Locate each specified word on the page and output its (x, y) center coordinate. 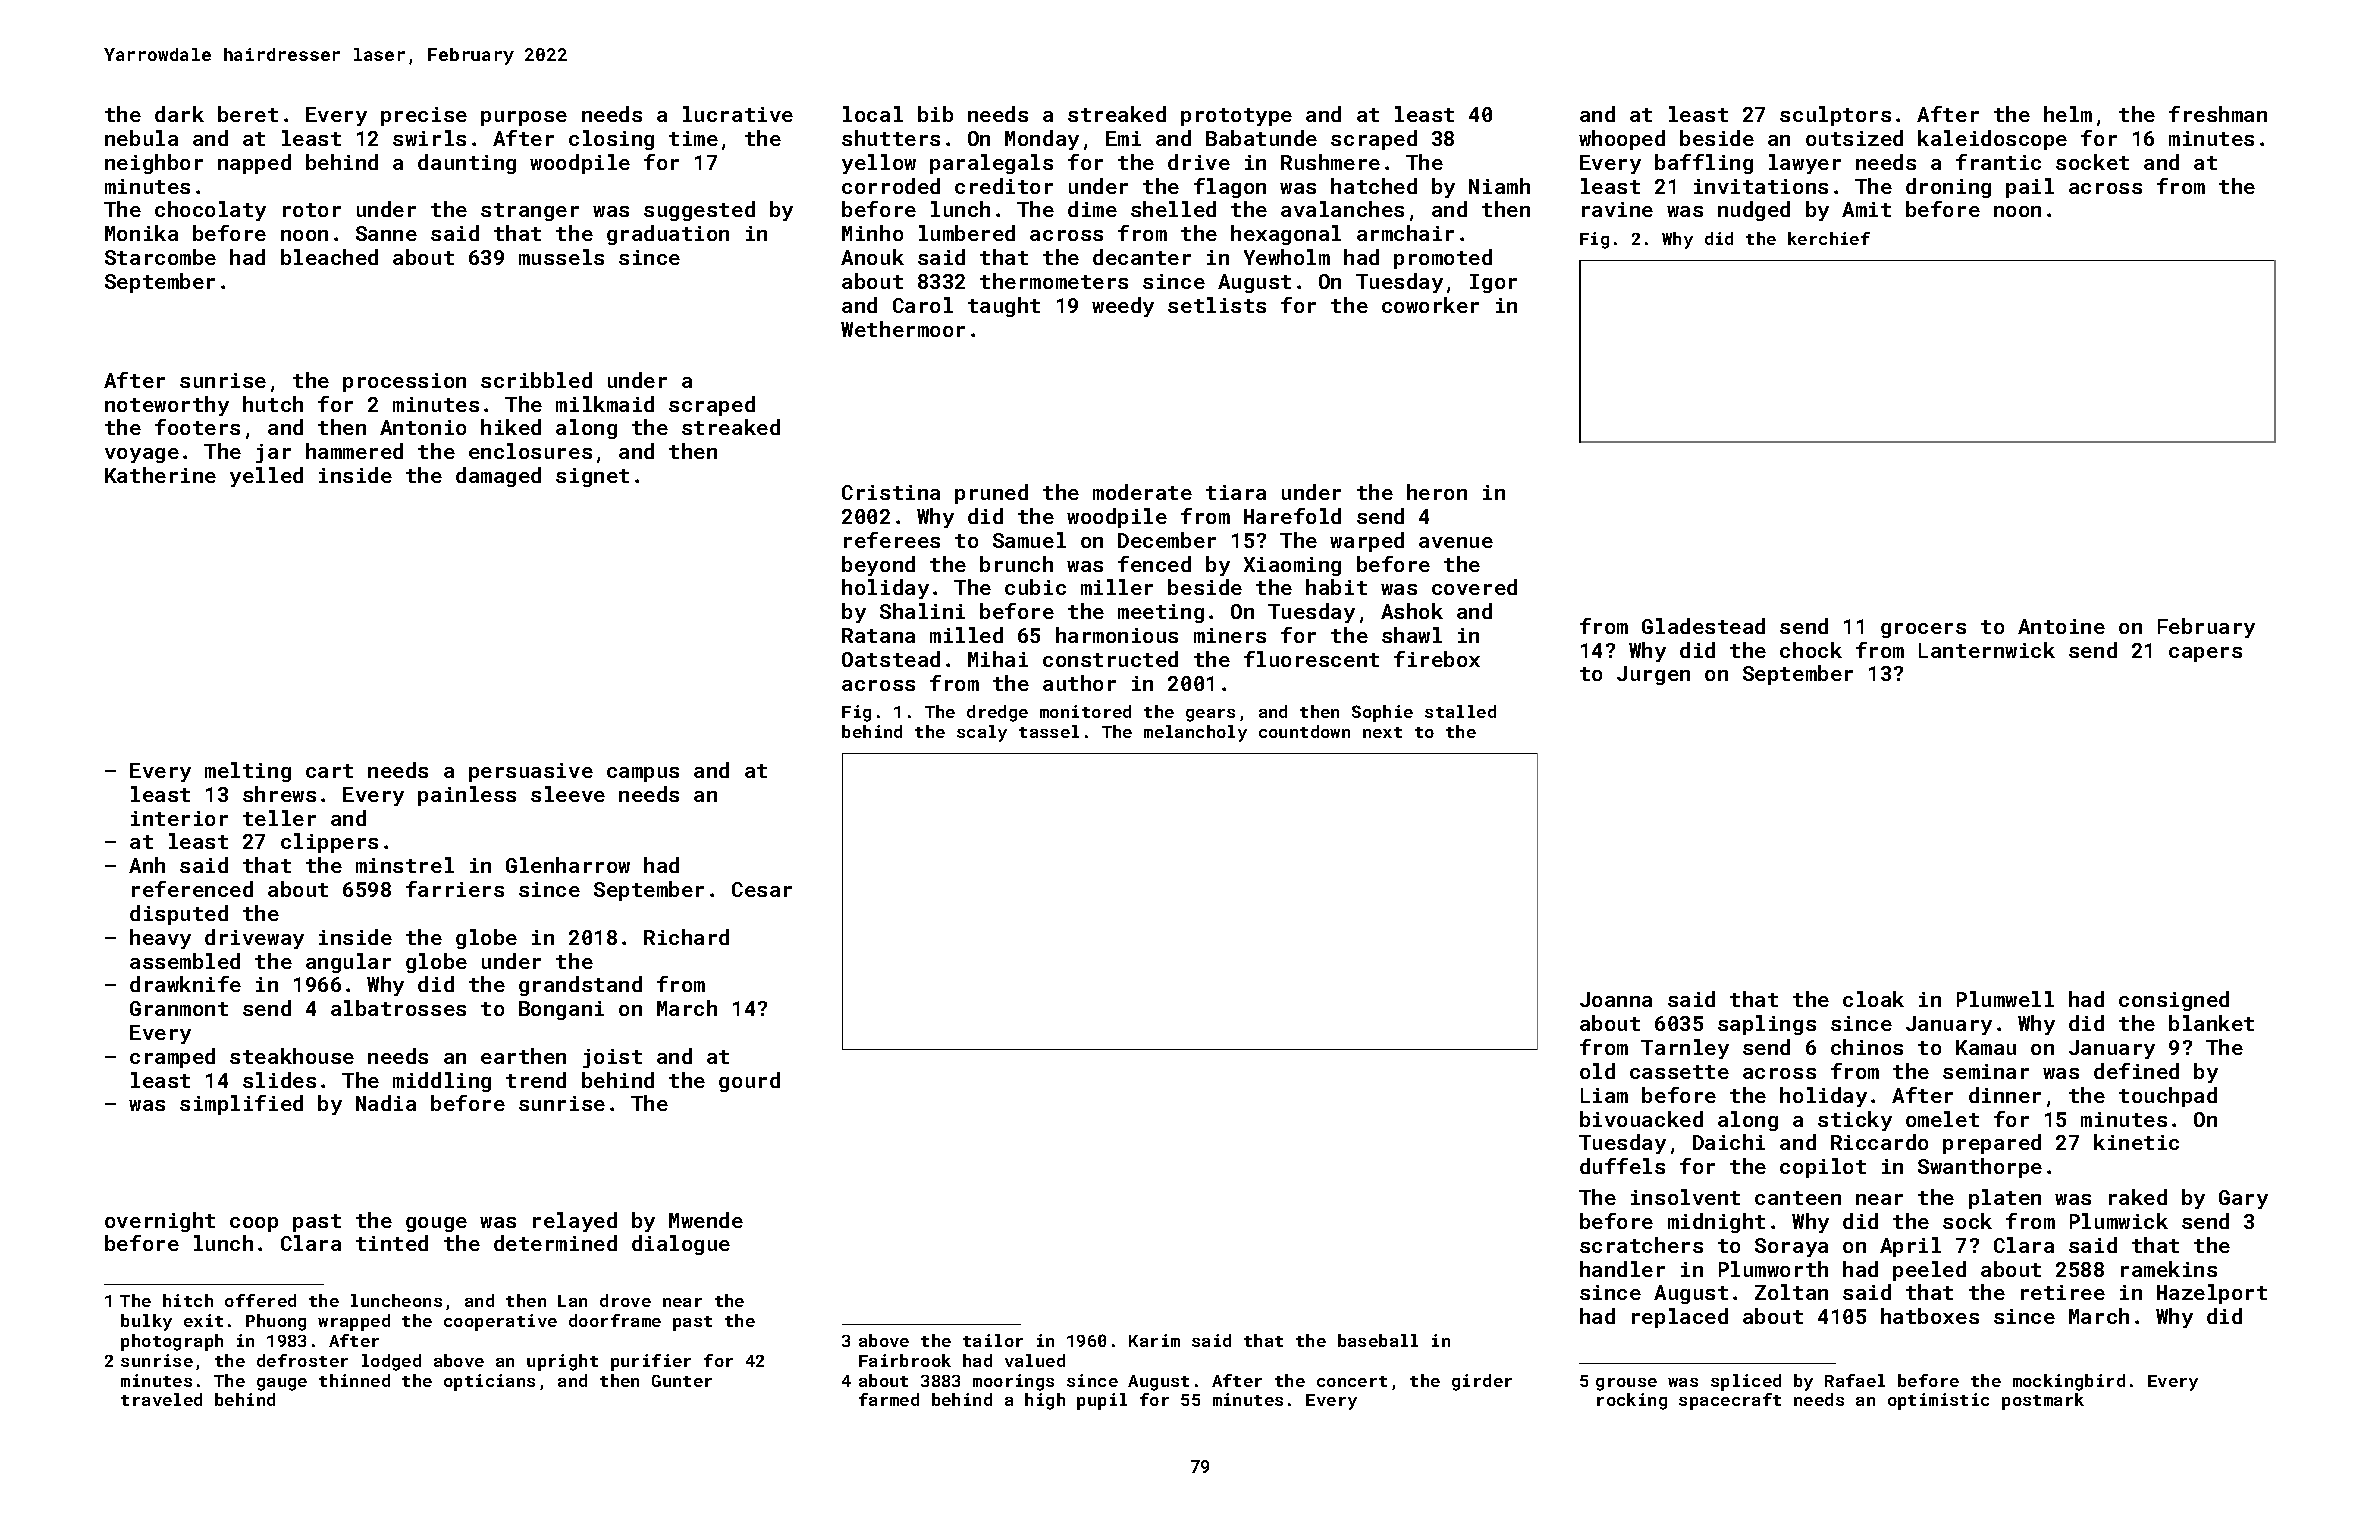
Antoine (2061, 626)
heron (1437, 492)
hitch (188, 1300)
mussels (561, 257)
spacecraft (1730, 1401)
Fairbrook (905, 1360)
